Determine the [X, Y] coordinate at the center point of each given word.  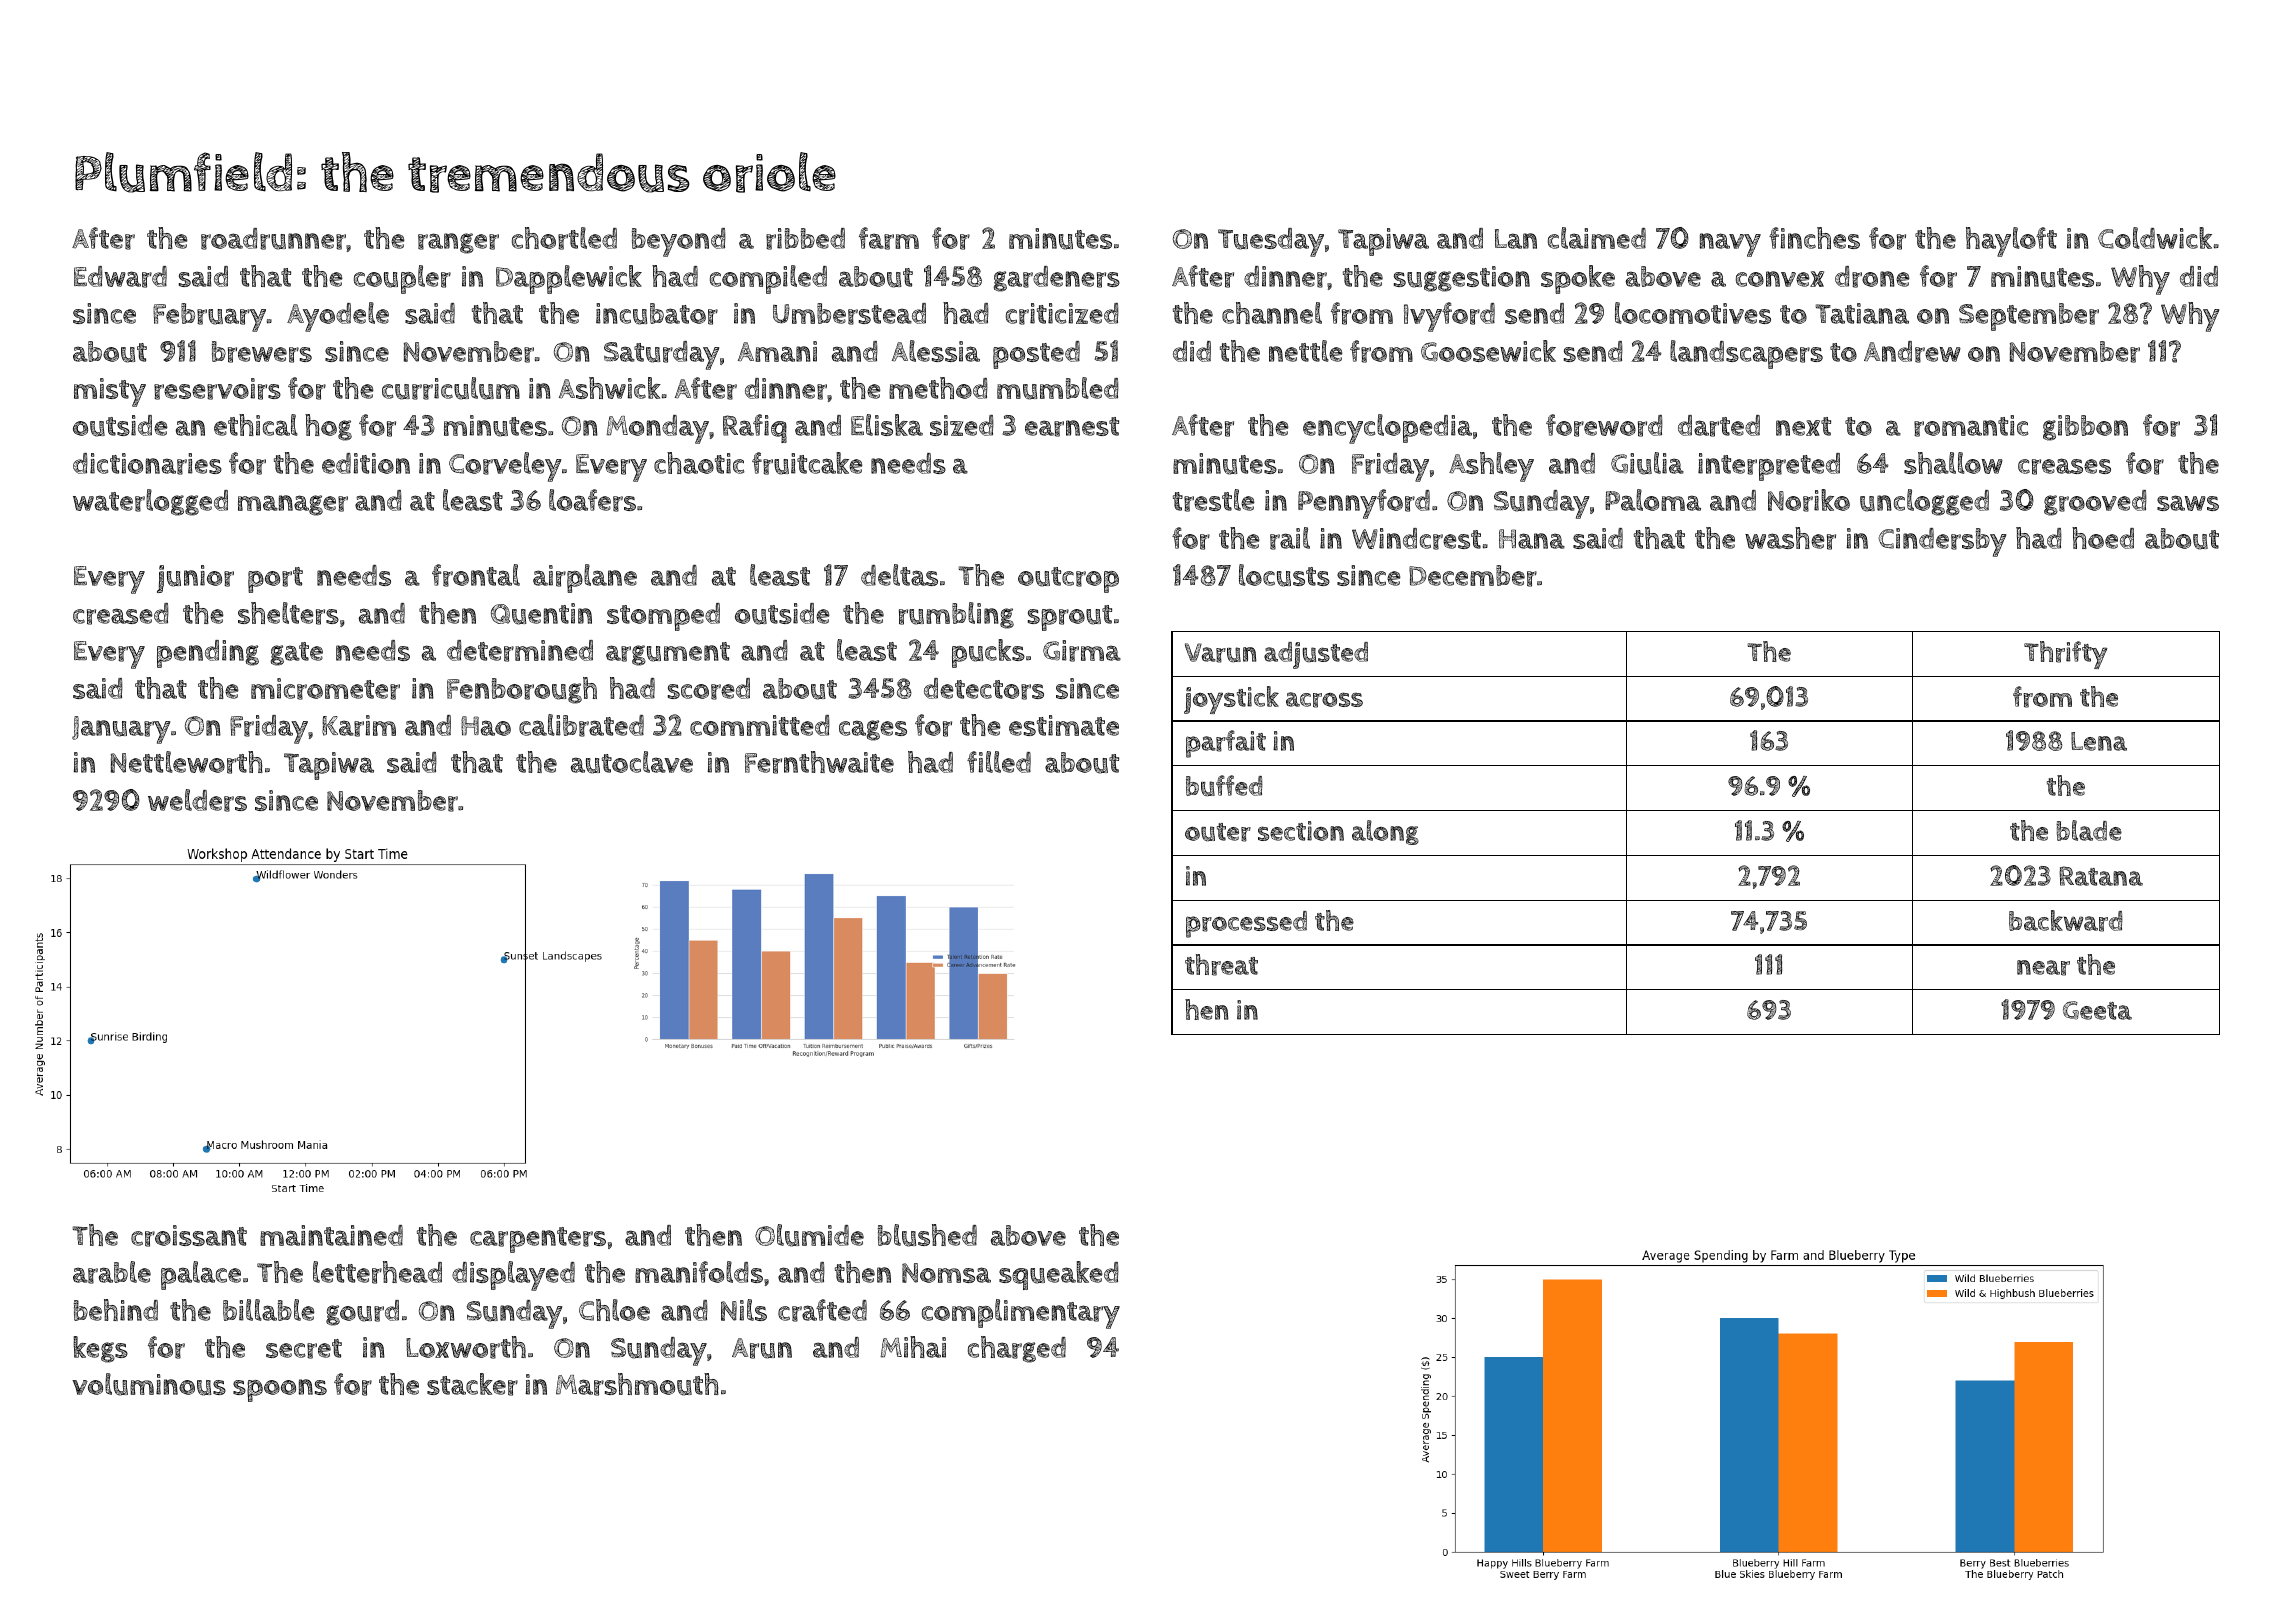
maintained [331, 1235]
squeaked [1059, 1275]
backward [2066, 921]
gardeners [1056, 279]
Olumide [809, 1235]
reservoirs [217, 389]
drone [1872, 277]
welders [197, 800]
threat [1221, 965]
